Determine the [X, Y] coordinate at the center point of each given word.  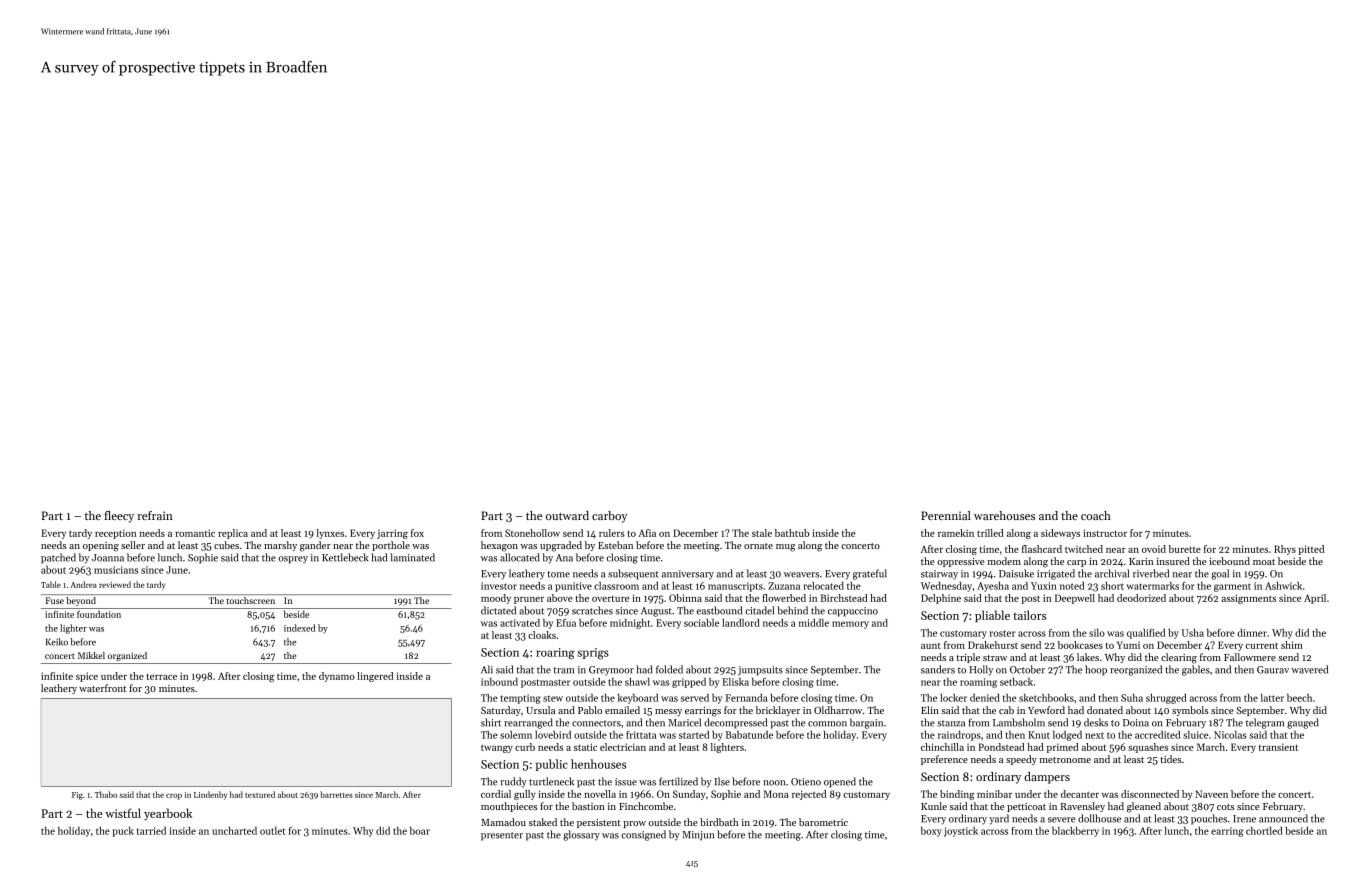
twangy [497, 749]
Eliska [735, 682]
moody [496, 599]
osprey [293, 560]
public [552, 765]
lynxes [330, 534]
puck [123, 832]
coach [1096, 515]
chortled [1264, 831]
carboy [609, 517]
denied [985, 698]
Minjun [698, 836]
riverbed [1151, 573]
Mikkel [91, 655]
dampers [1047, 778]
